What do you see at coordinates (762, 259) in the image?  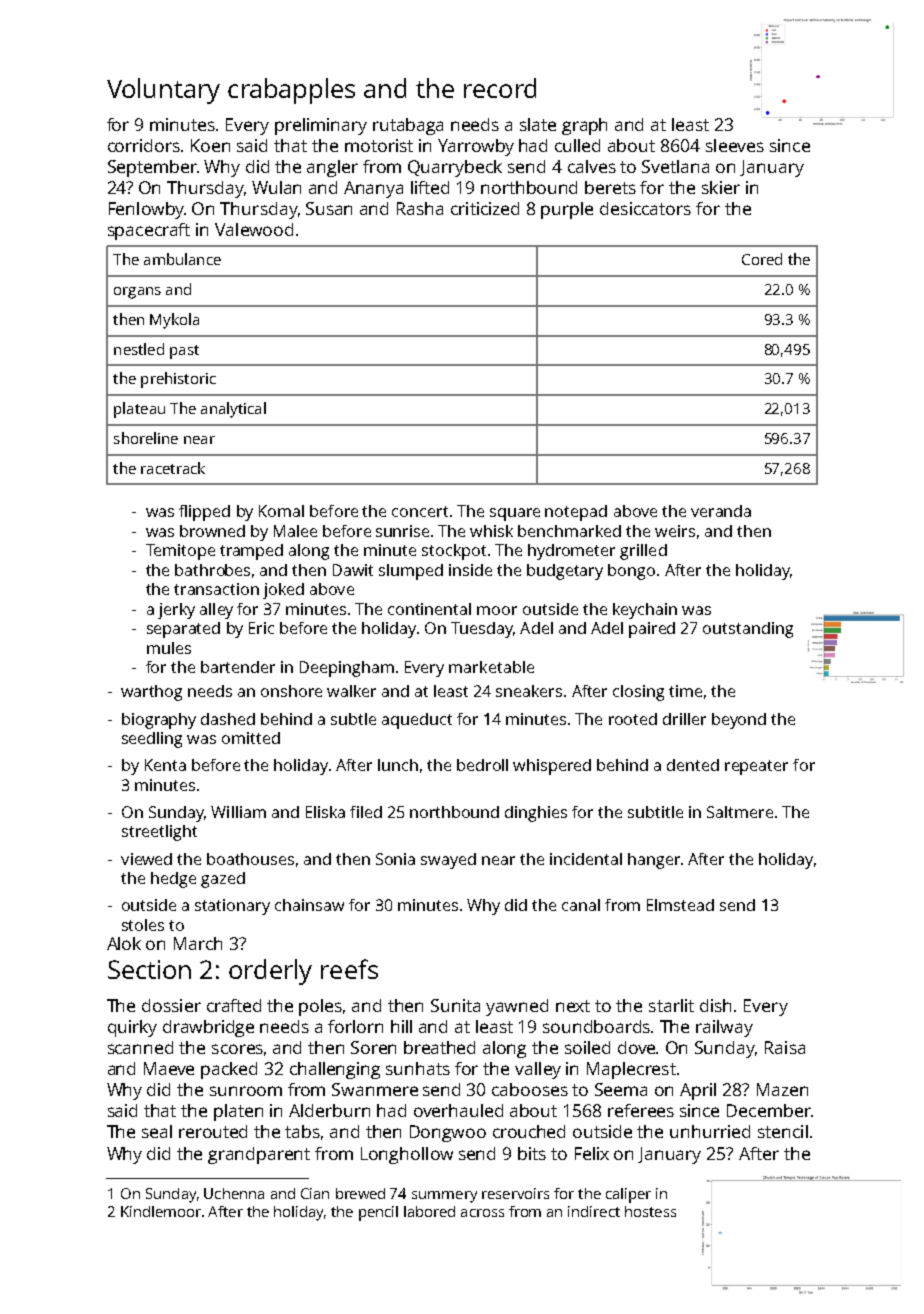 I see `Cored` at bounding box center [762, 259].
